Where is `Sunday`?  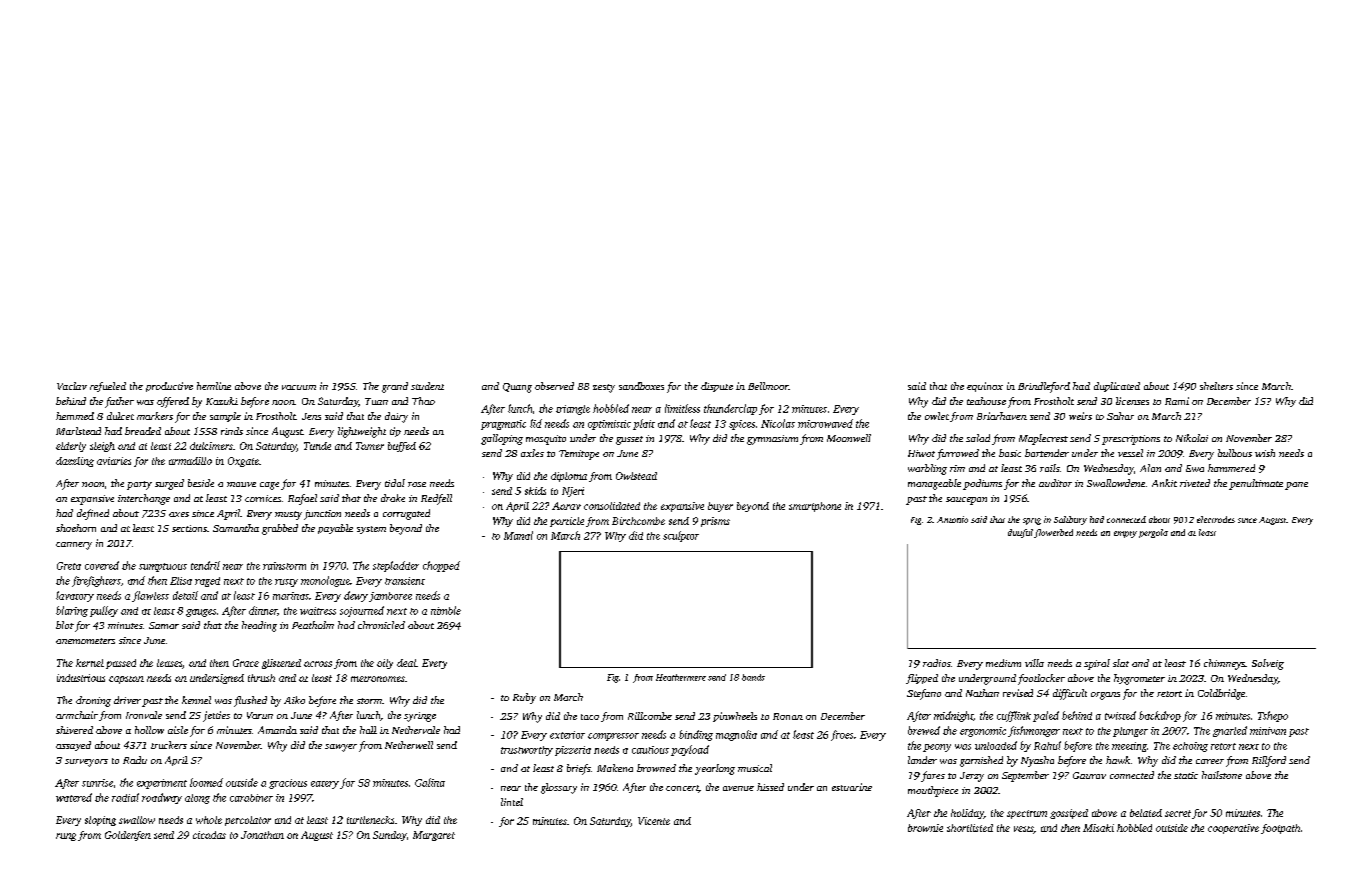
Sunday is located at coordinates (390, 836).
